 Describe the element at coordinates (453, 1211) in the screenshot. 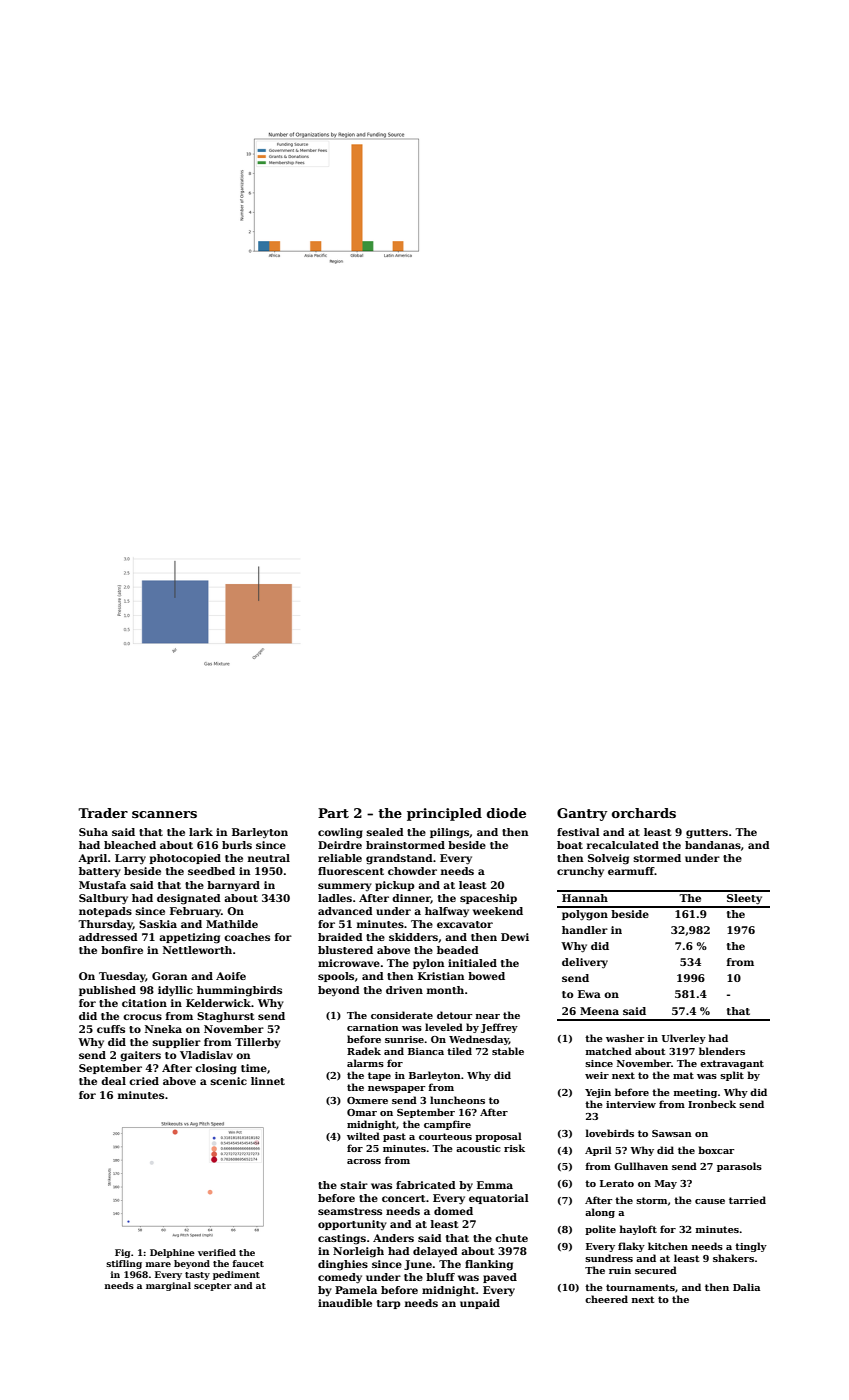

I see `domed` at that location.
